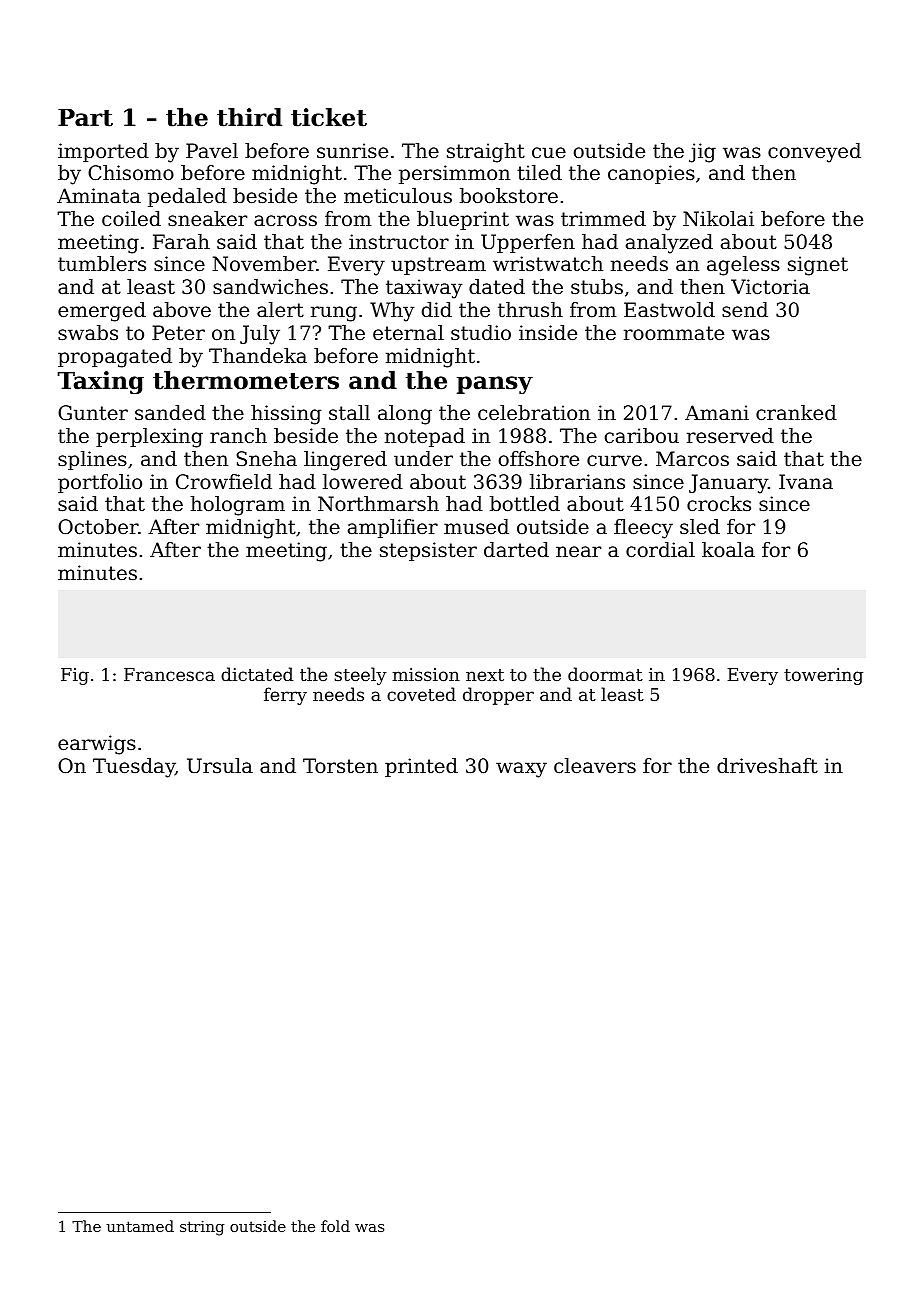 This screenshot has height=1308, width=924. Describe the element at coordinates (246, 380) in the screenshot. I see `thermometers` at that location.
